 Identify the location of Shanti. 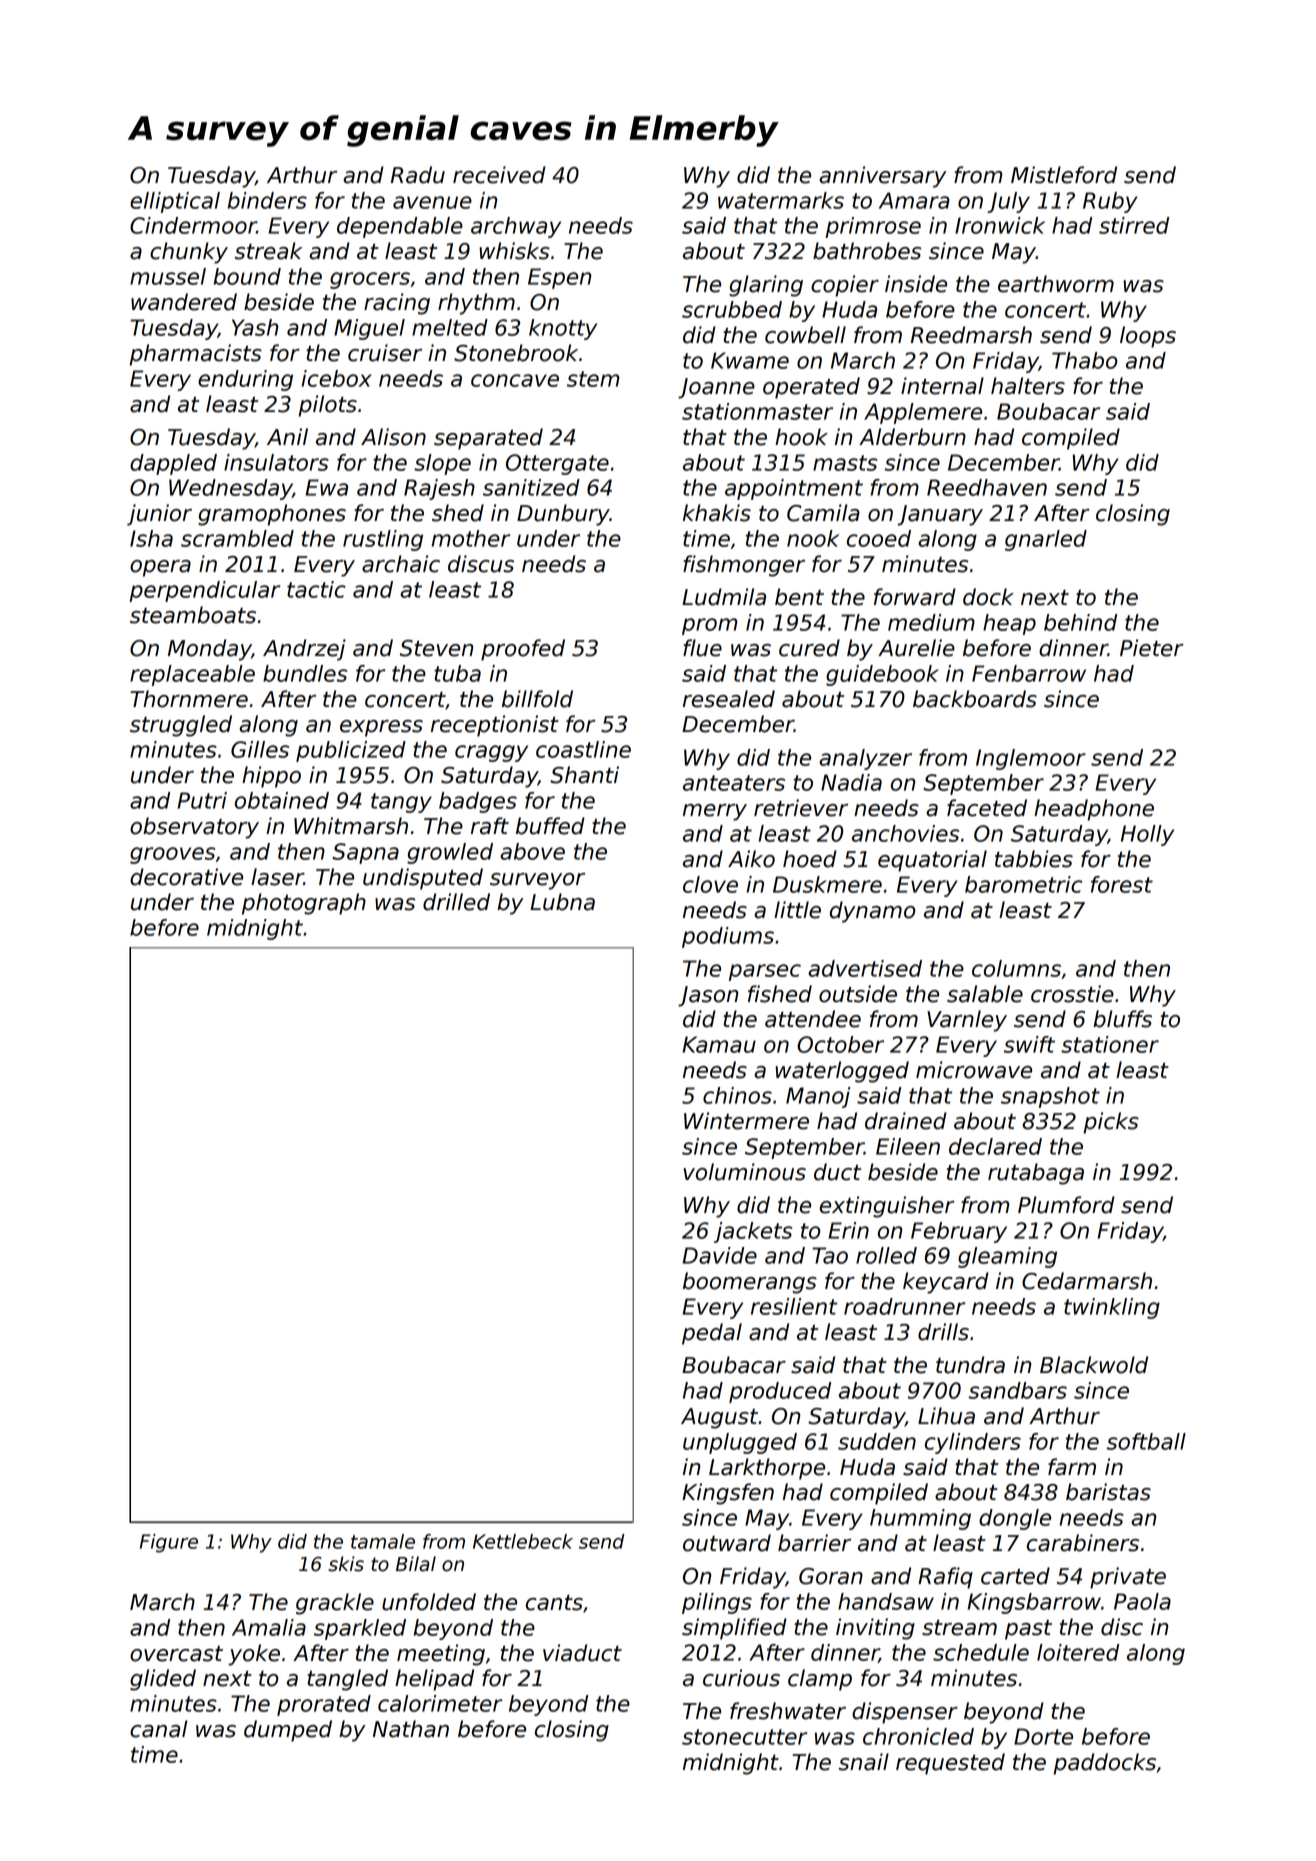
(584, 775).
